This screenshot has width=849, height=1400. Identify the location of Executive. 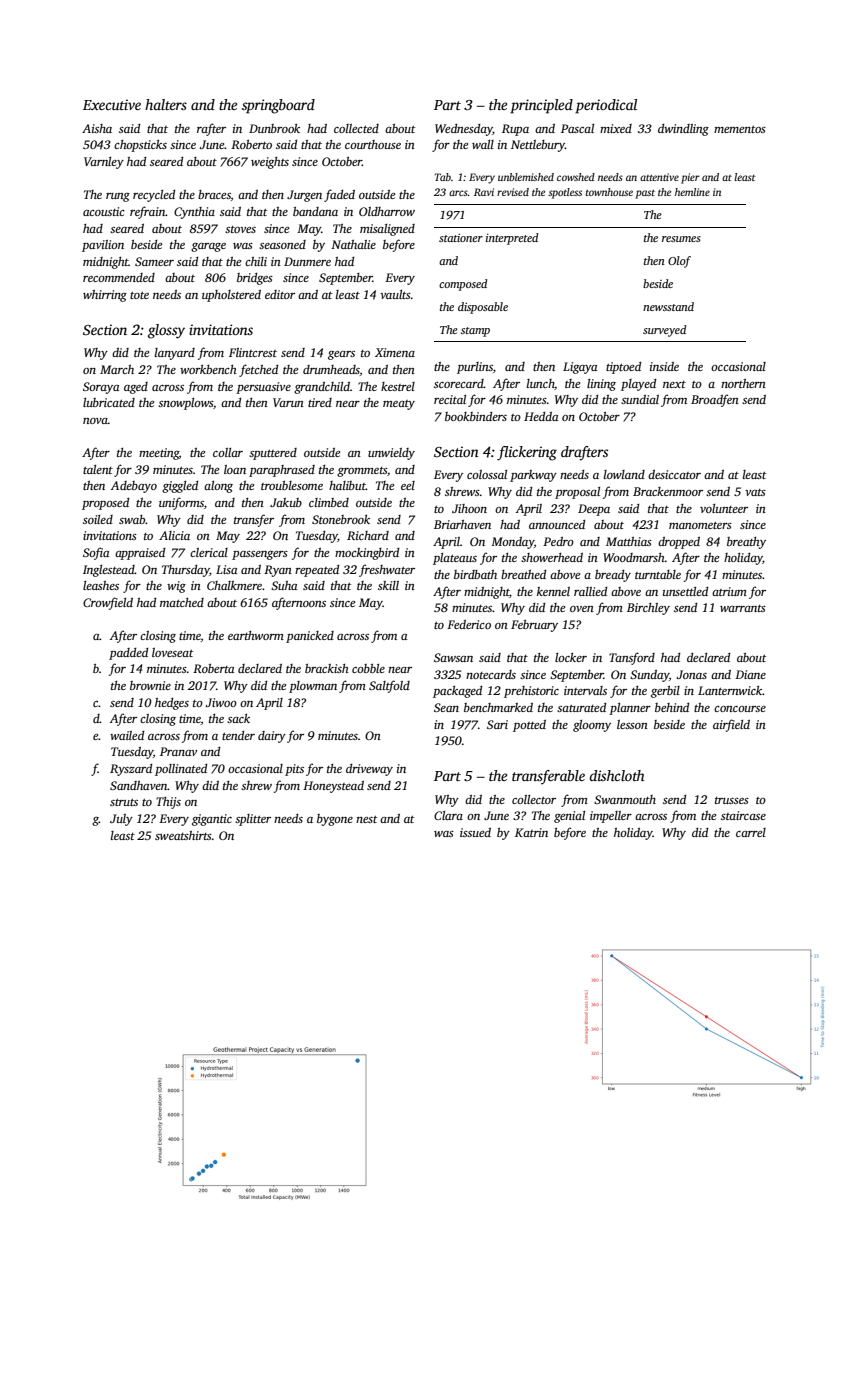
(112, 104).
